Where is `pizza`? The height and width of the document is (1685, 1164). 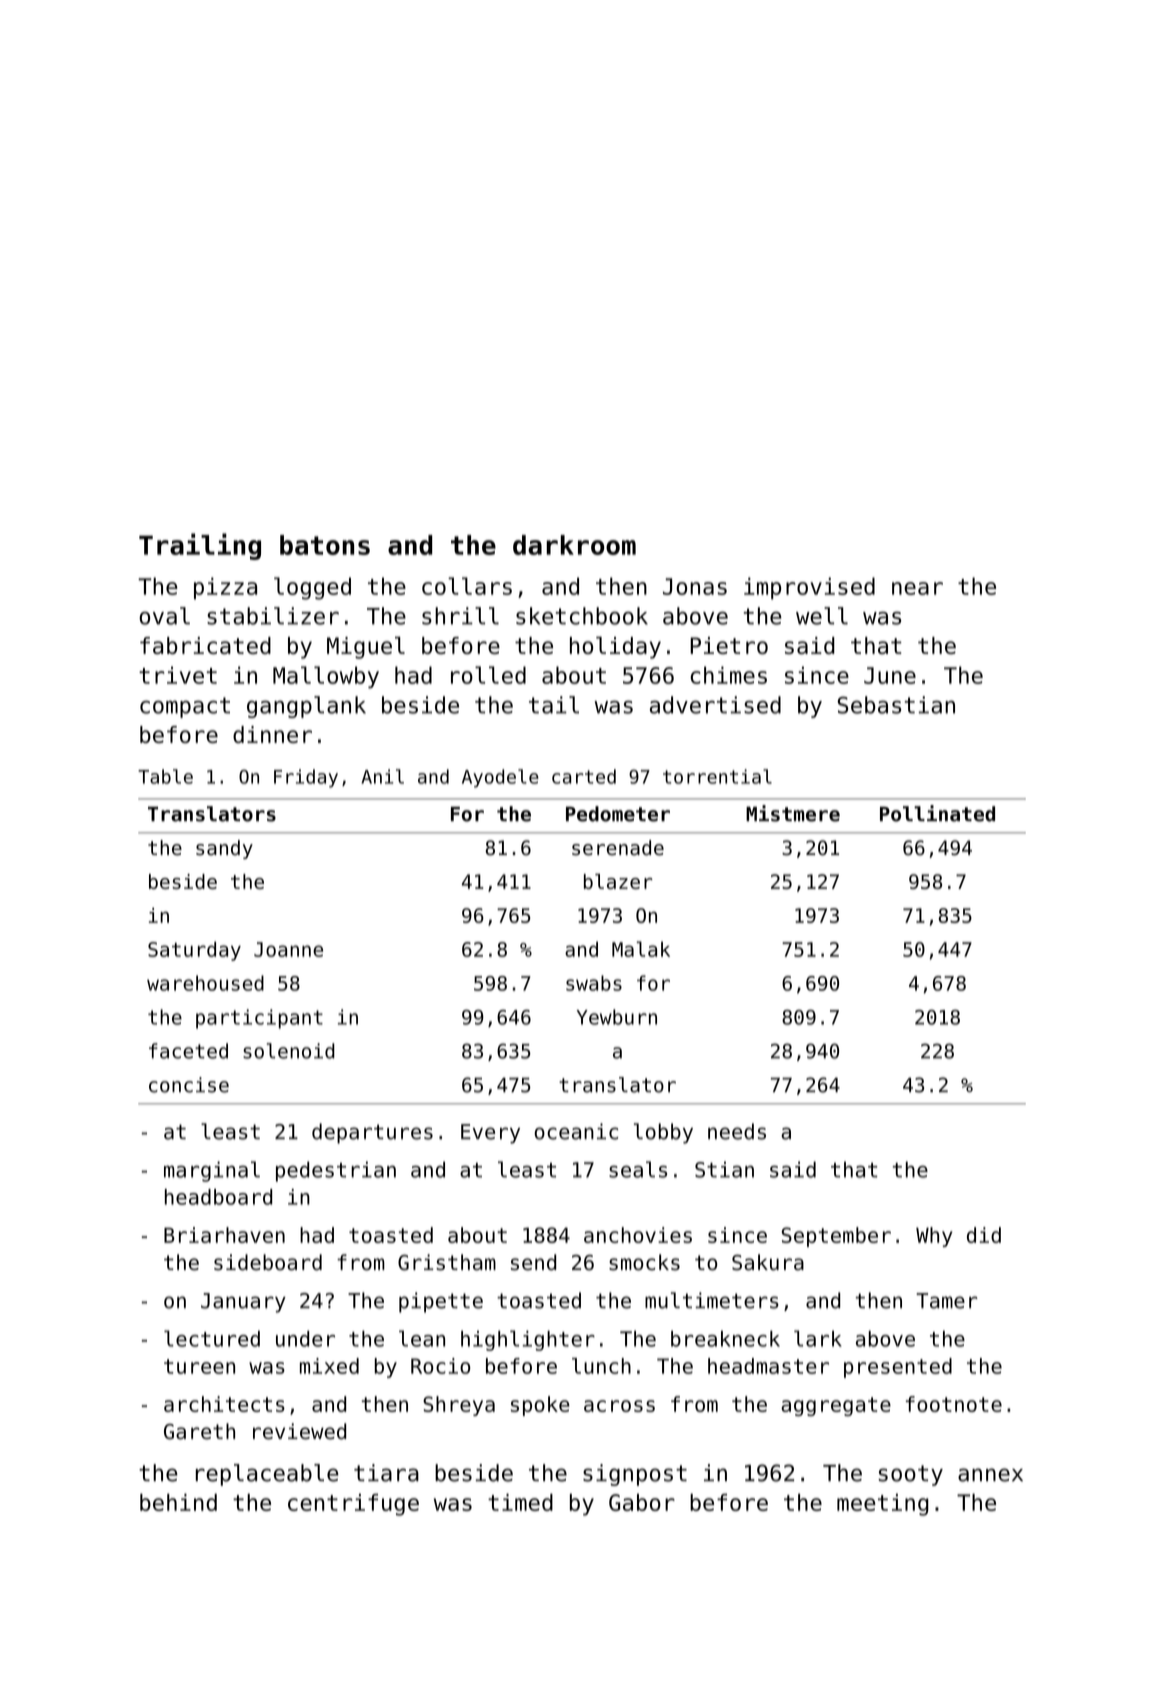
pizza is located at coordinates (225, 588).
